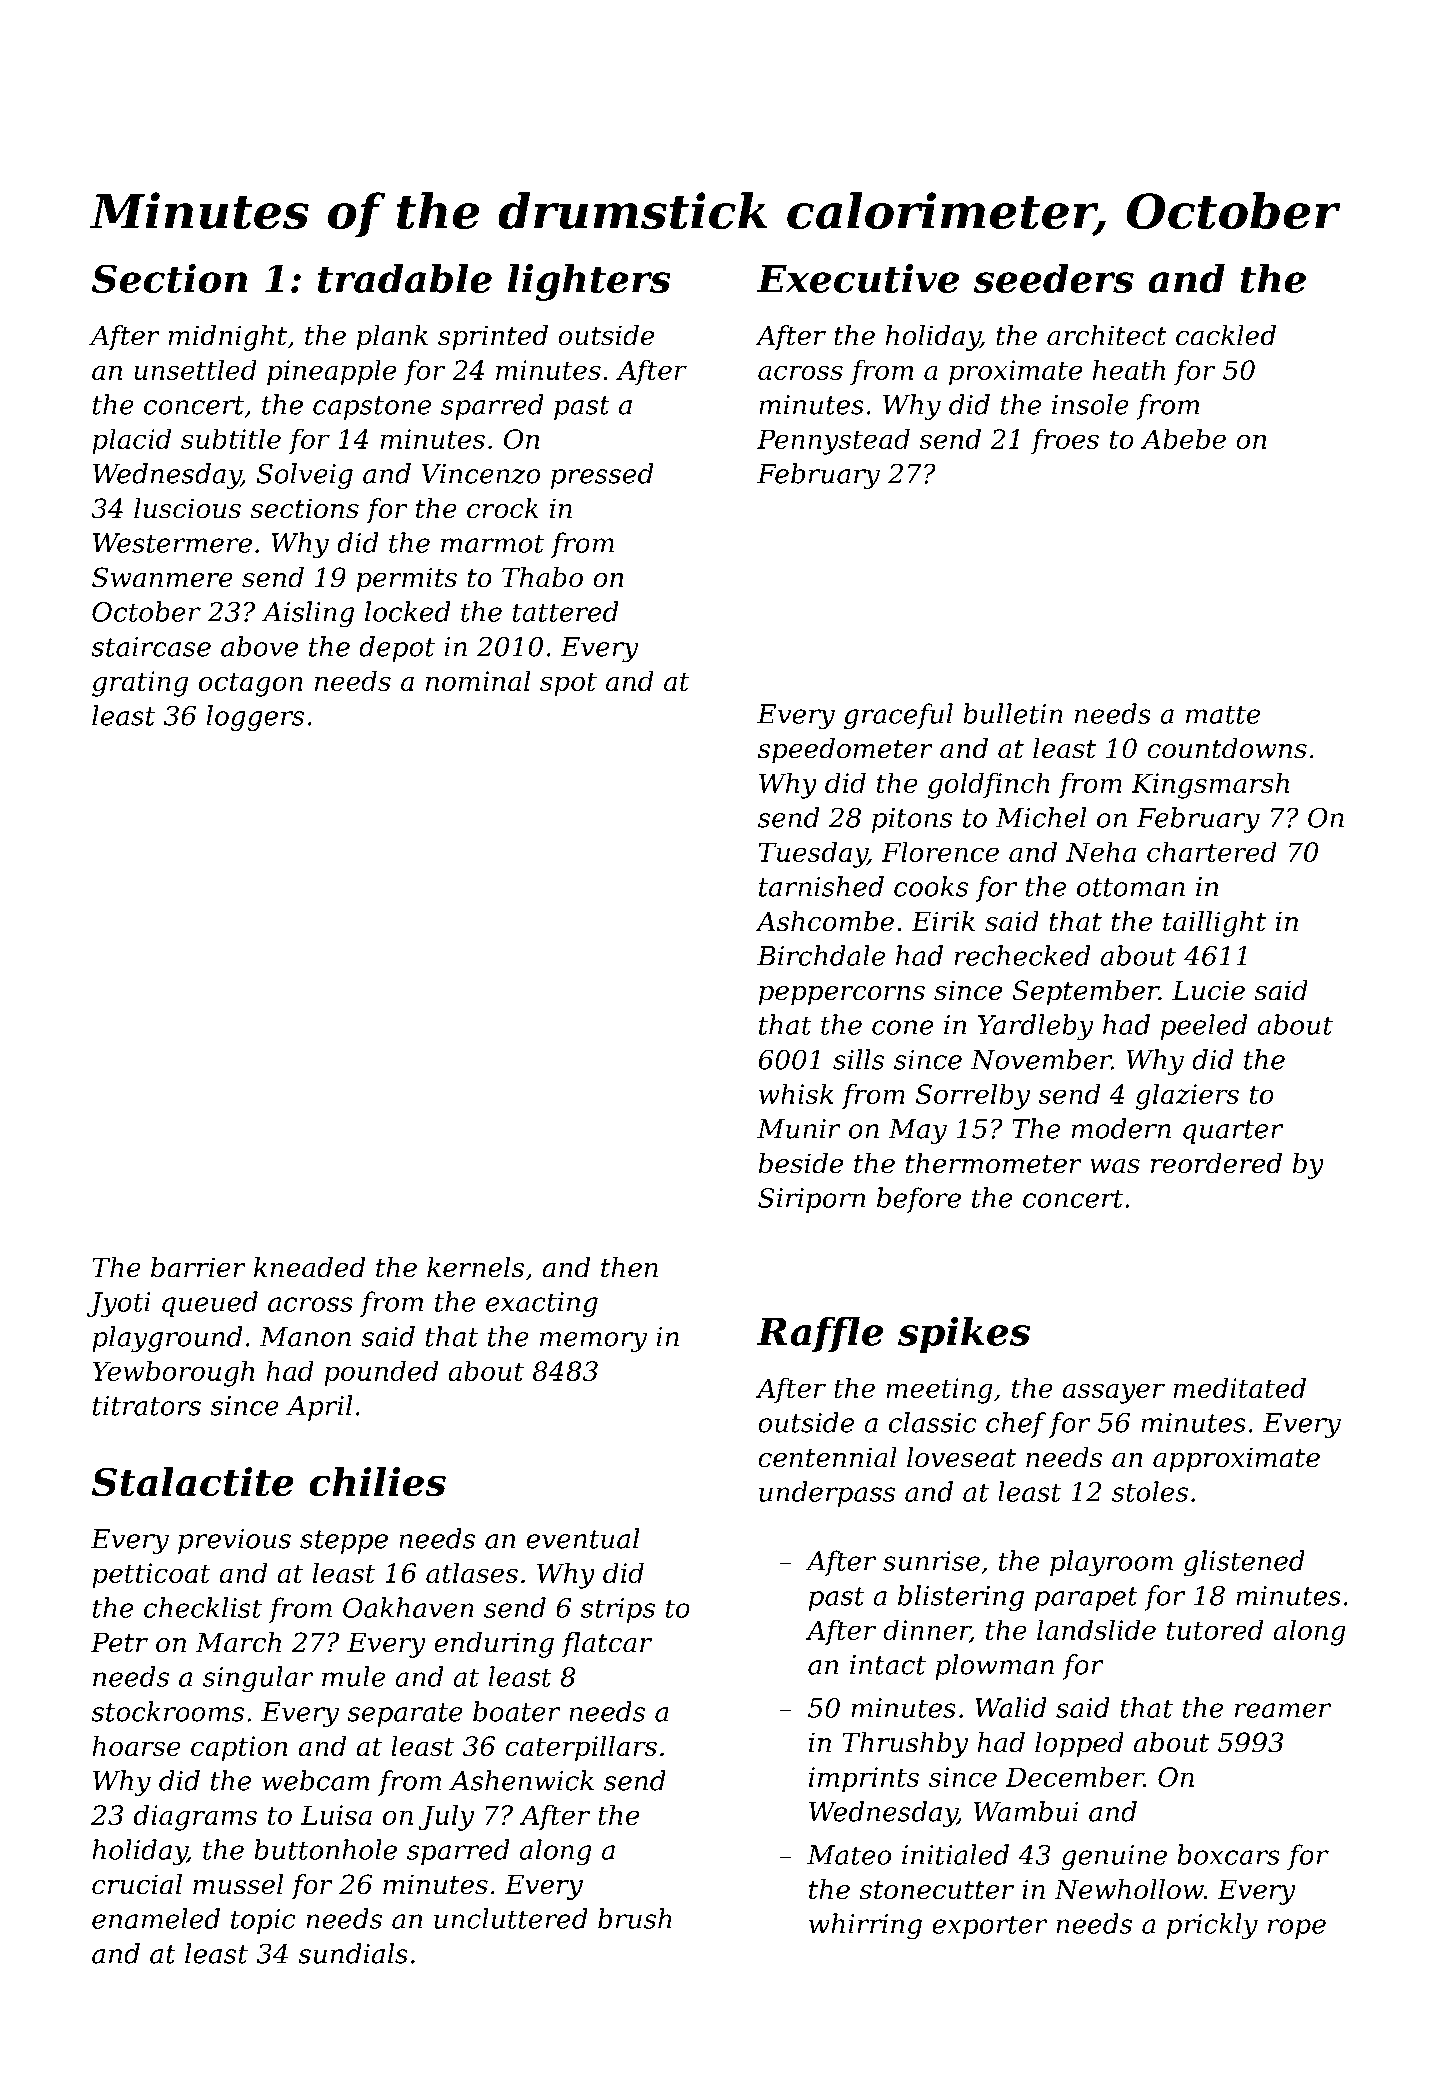 This screenshot has width=1450, height=2100. I want to click on tradable, so click(405, 278).
